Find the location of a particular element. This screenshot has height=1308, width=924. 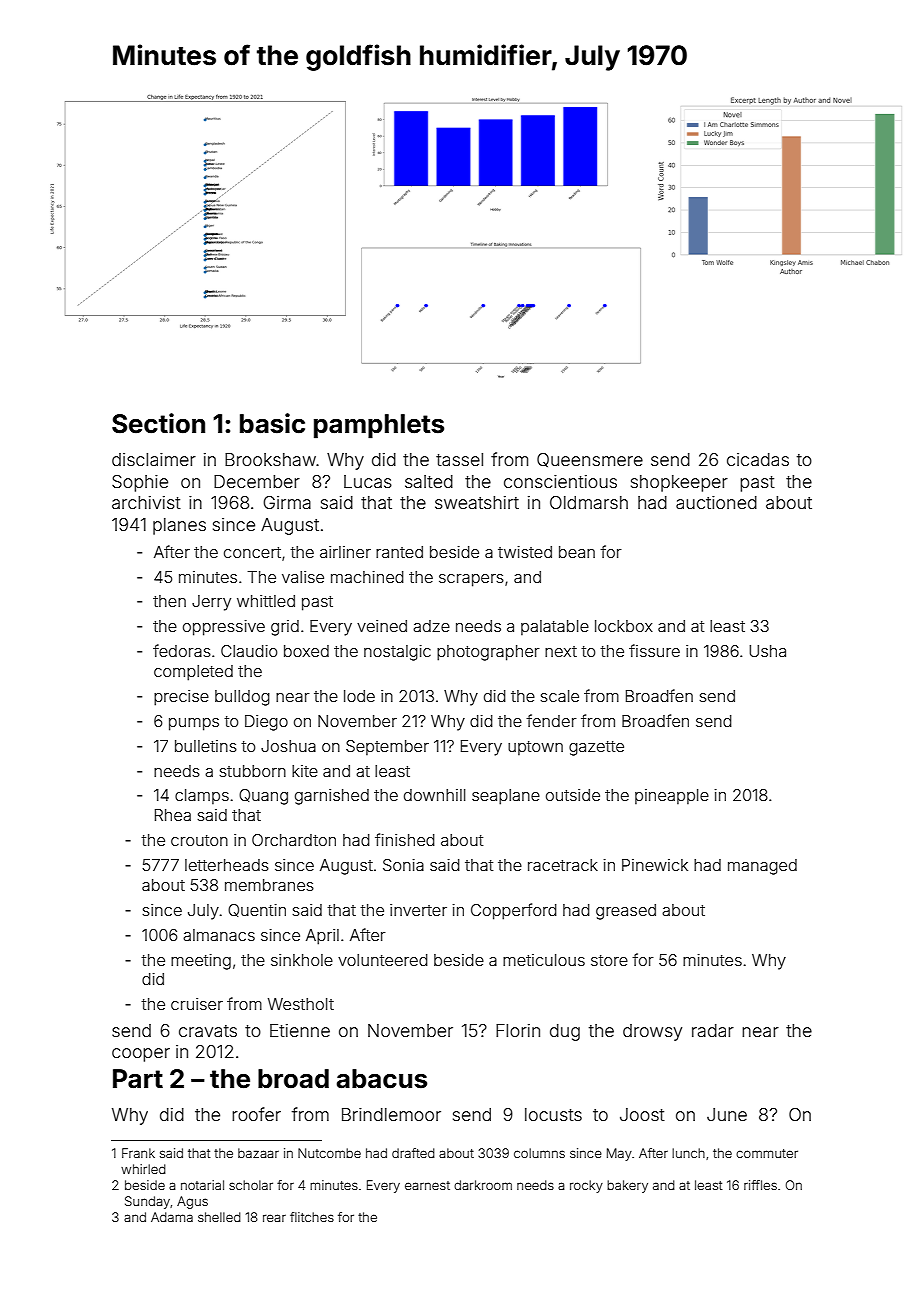

meticulous is located at coordinates (544, 960).
